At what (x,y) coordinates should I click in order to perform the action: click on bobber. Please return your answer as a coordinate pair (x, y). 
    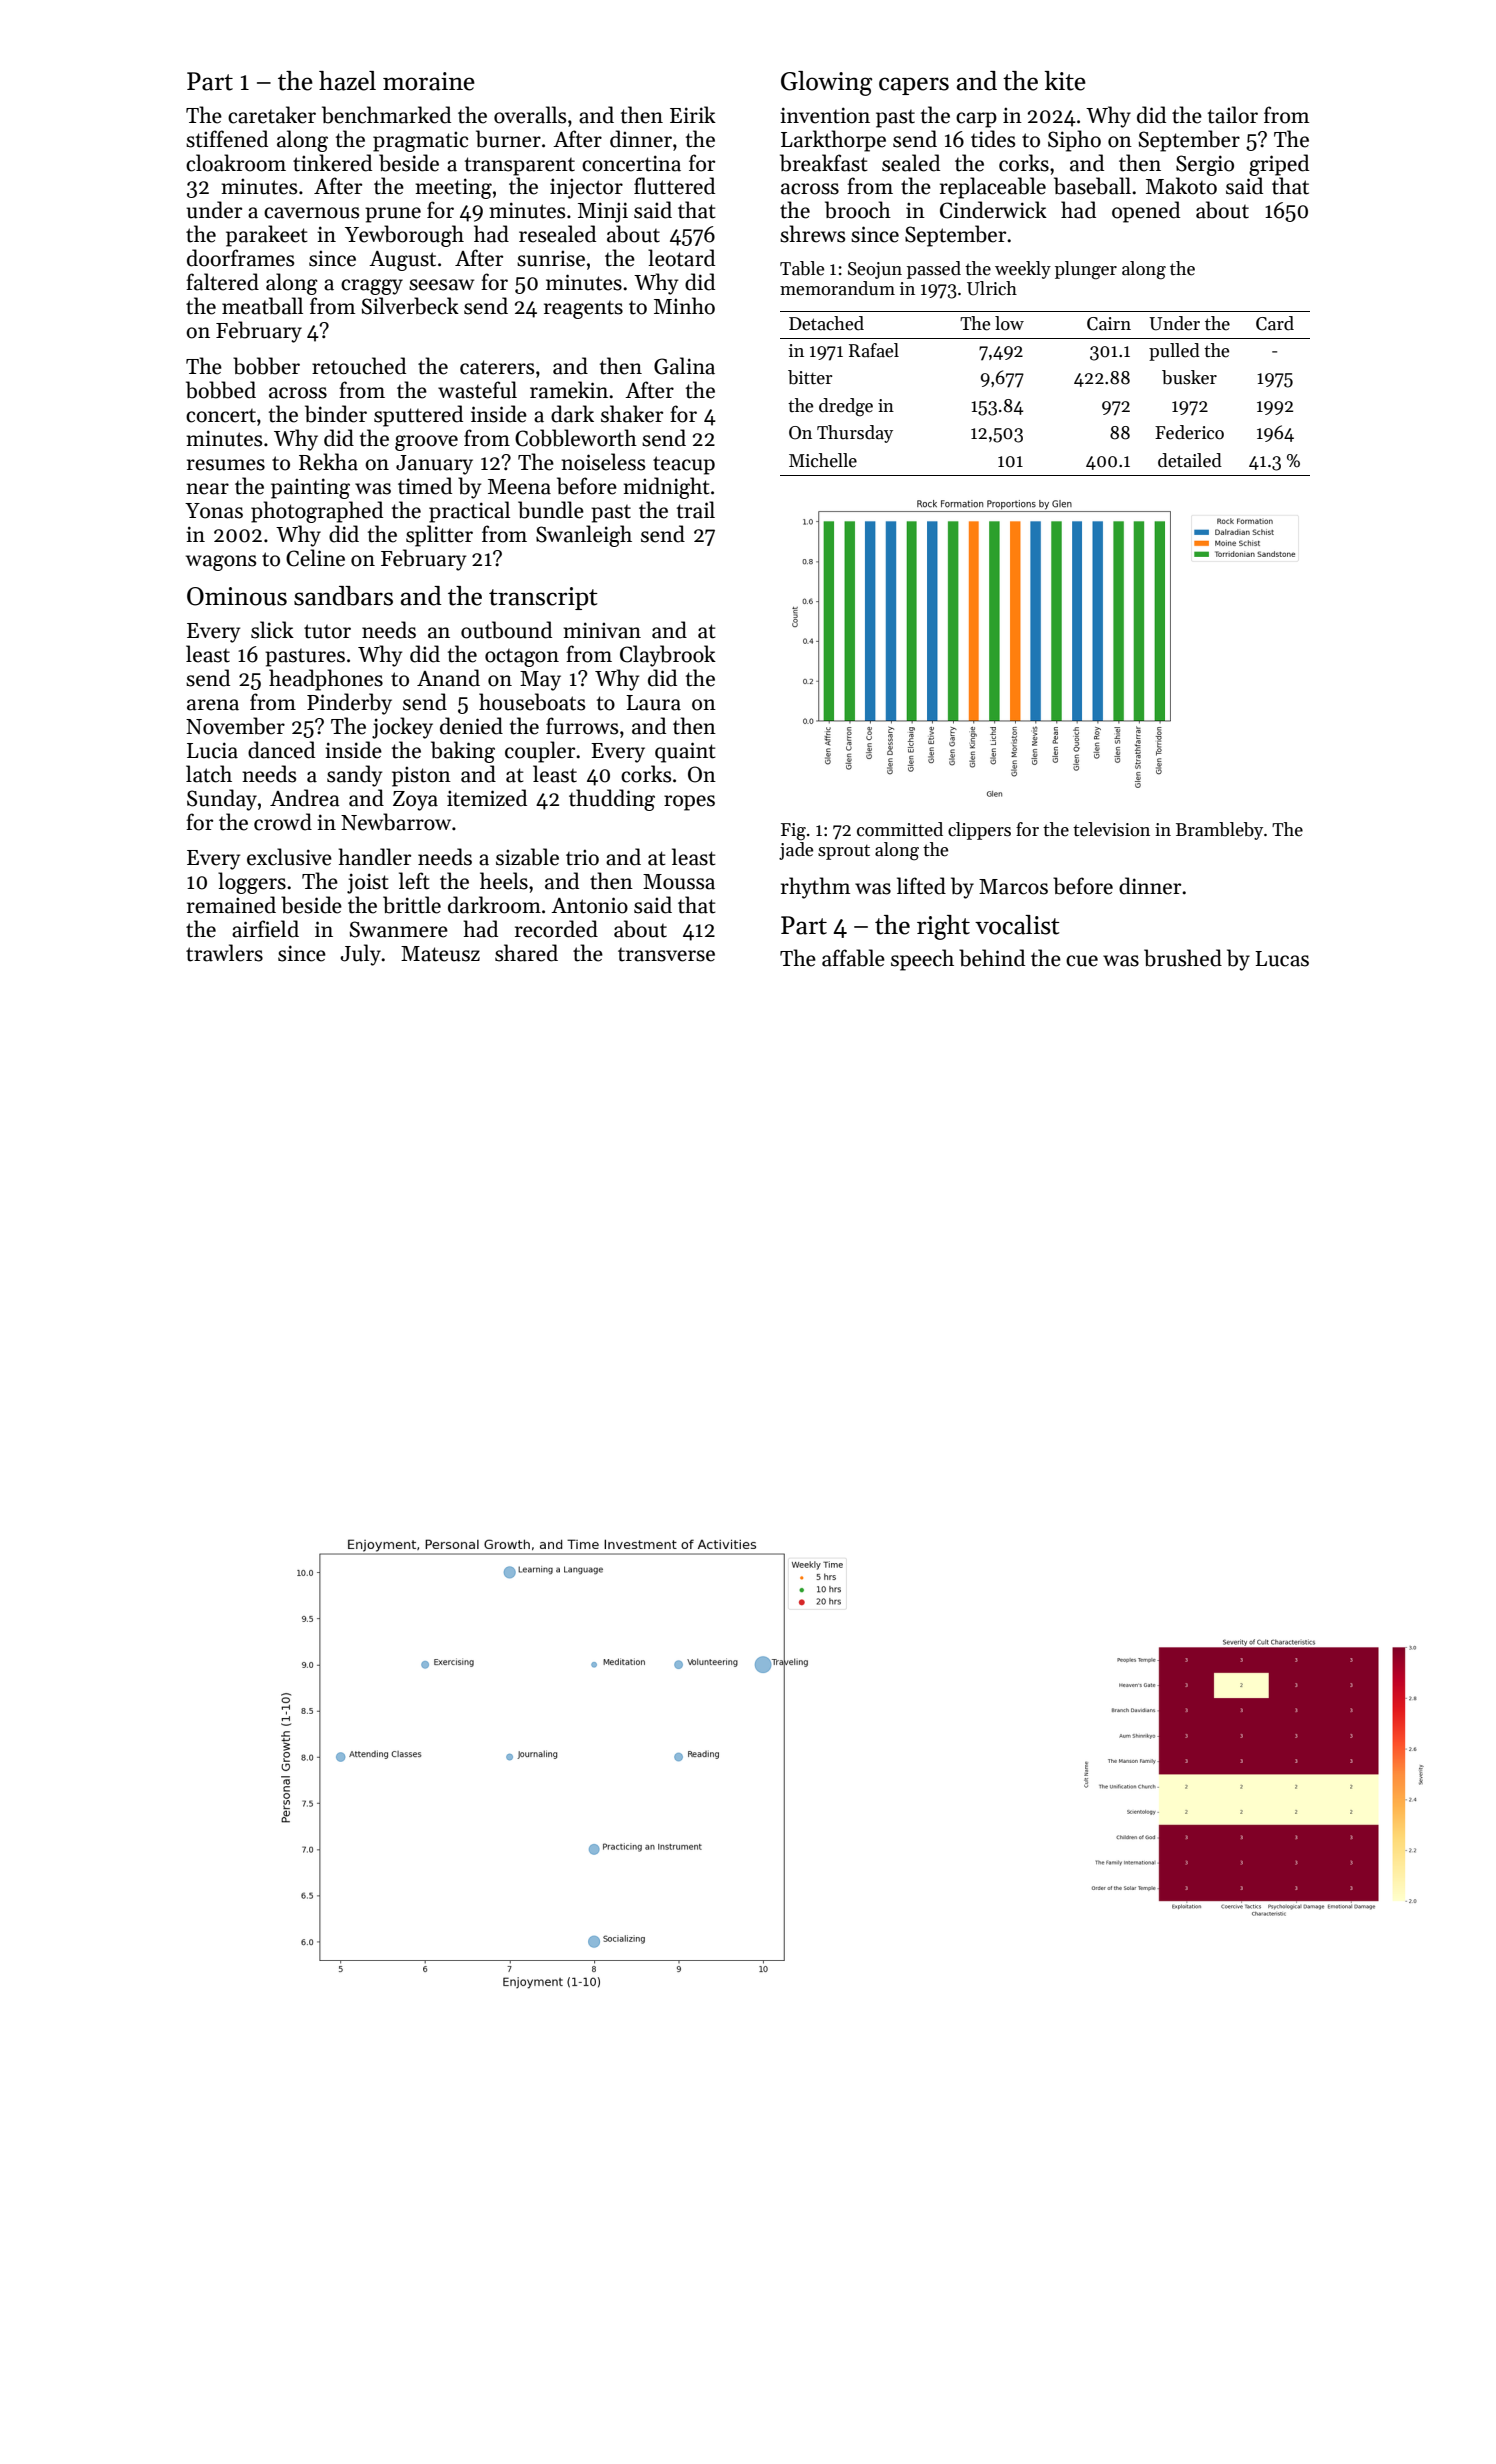
    Looking at the image, I should click on (266, 366).
